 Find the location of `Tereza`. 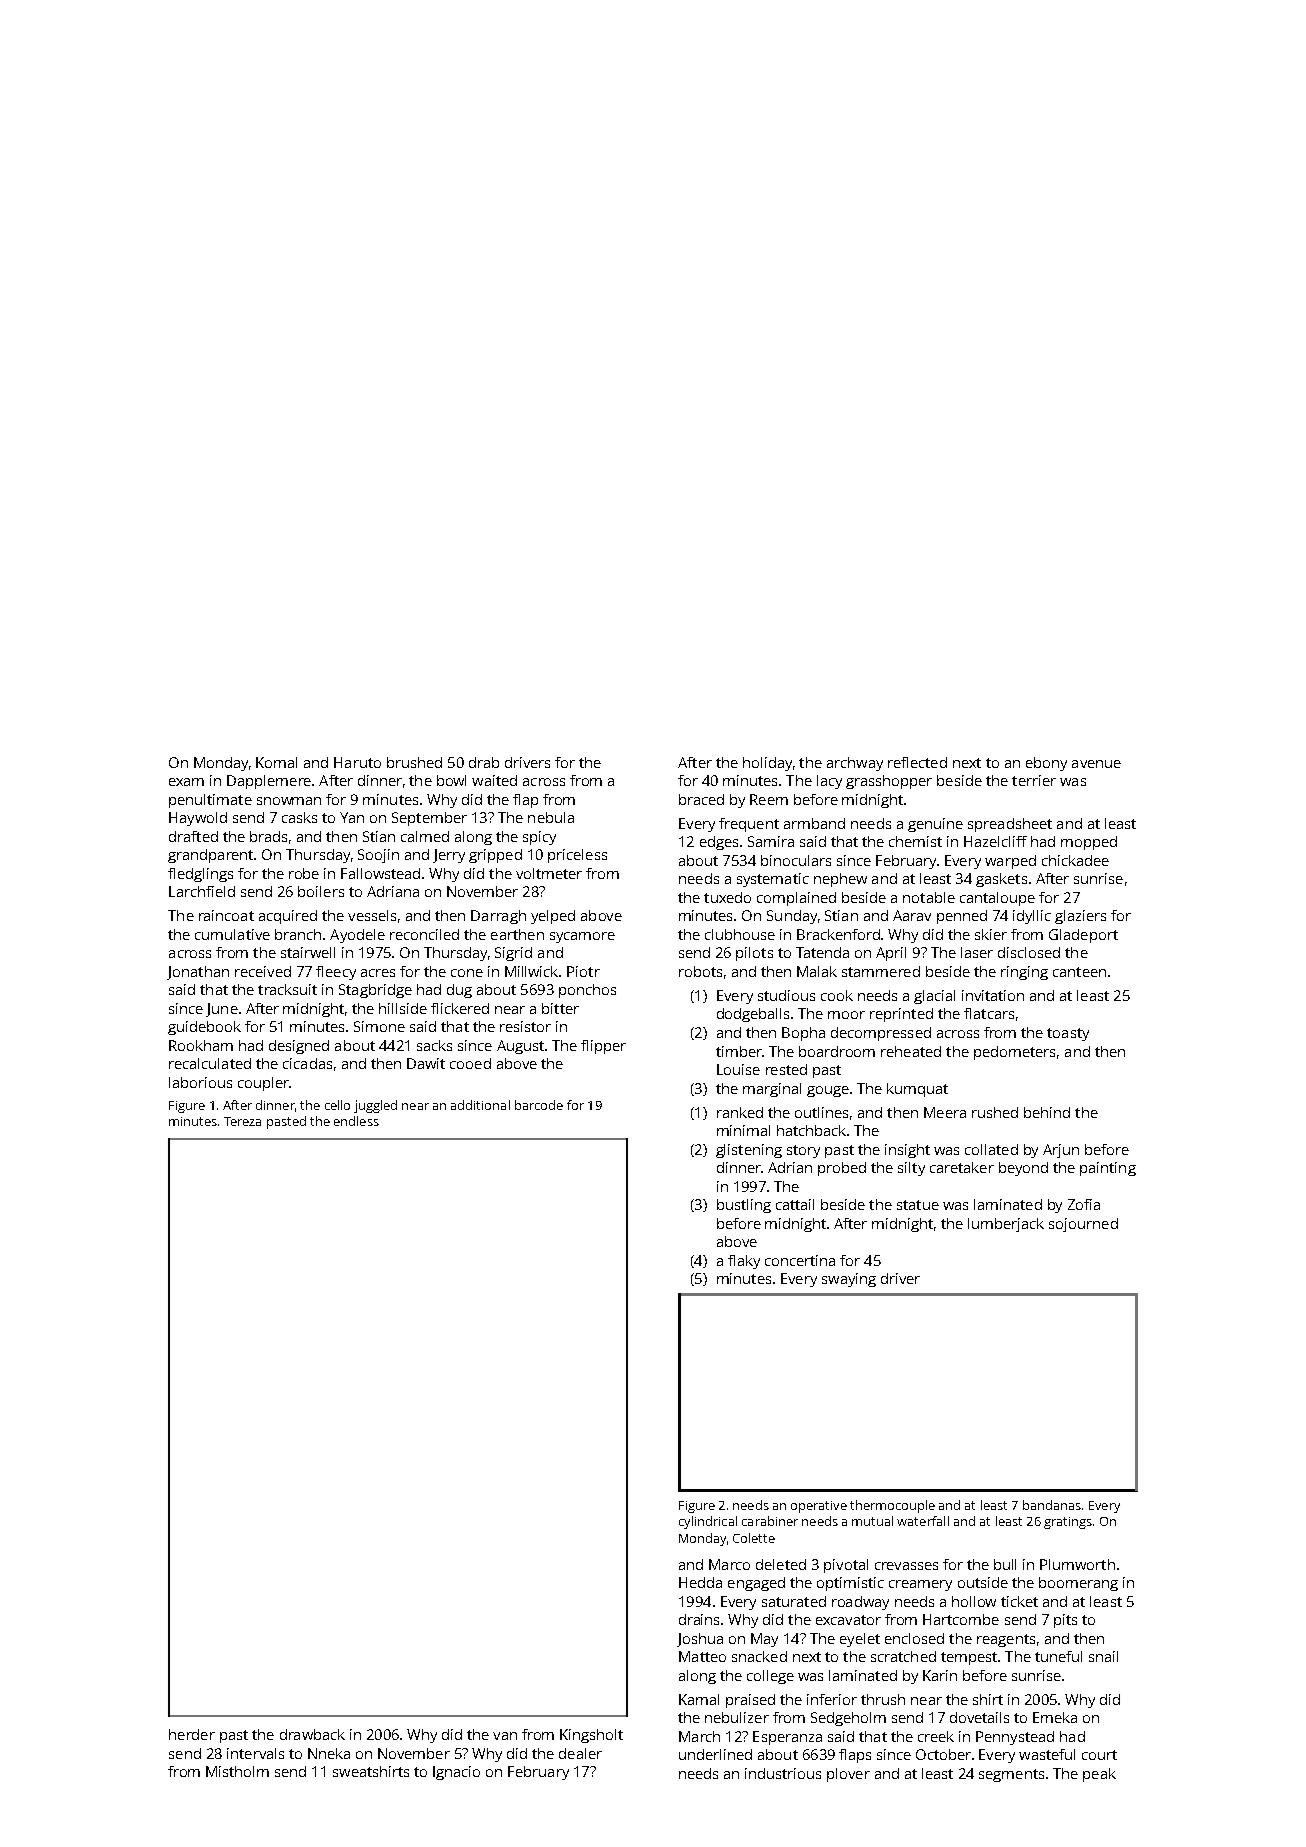

Tereza is located at coordinates (242, 1121).
